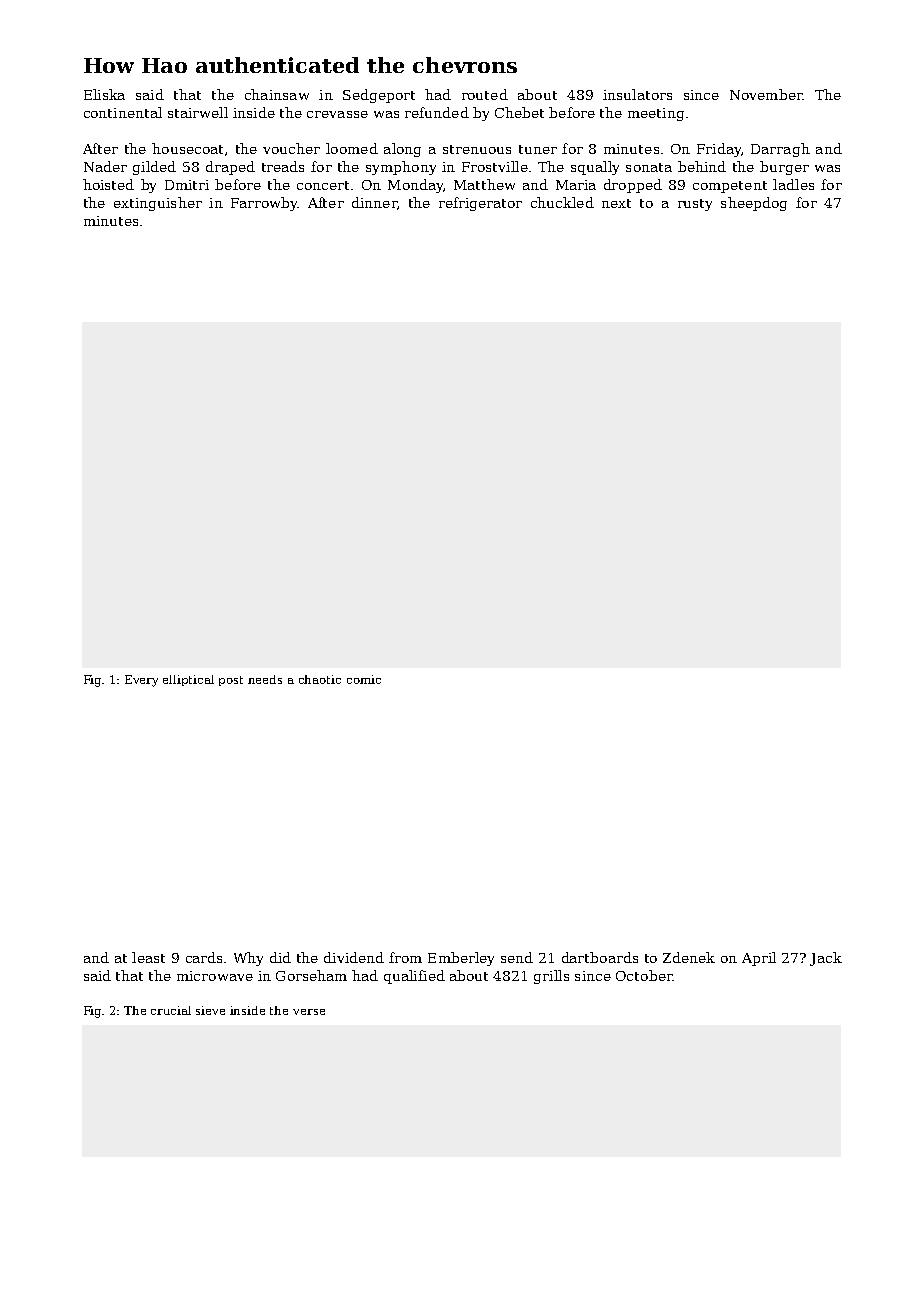  What do you see at coordinates (780, 150) in the screenshot?
I see `Darragh` at bounding box center [780, 150].
